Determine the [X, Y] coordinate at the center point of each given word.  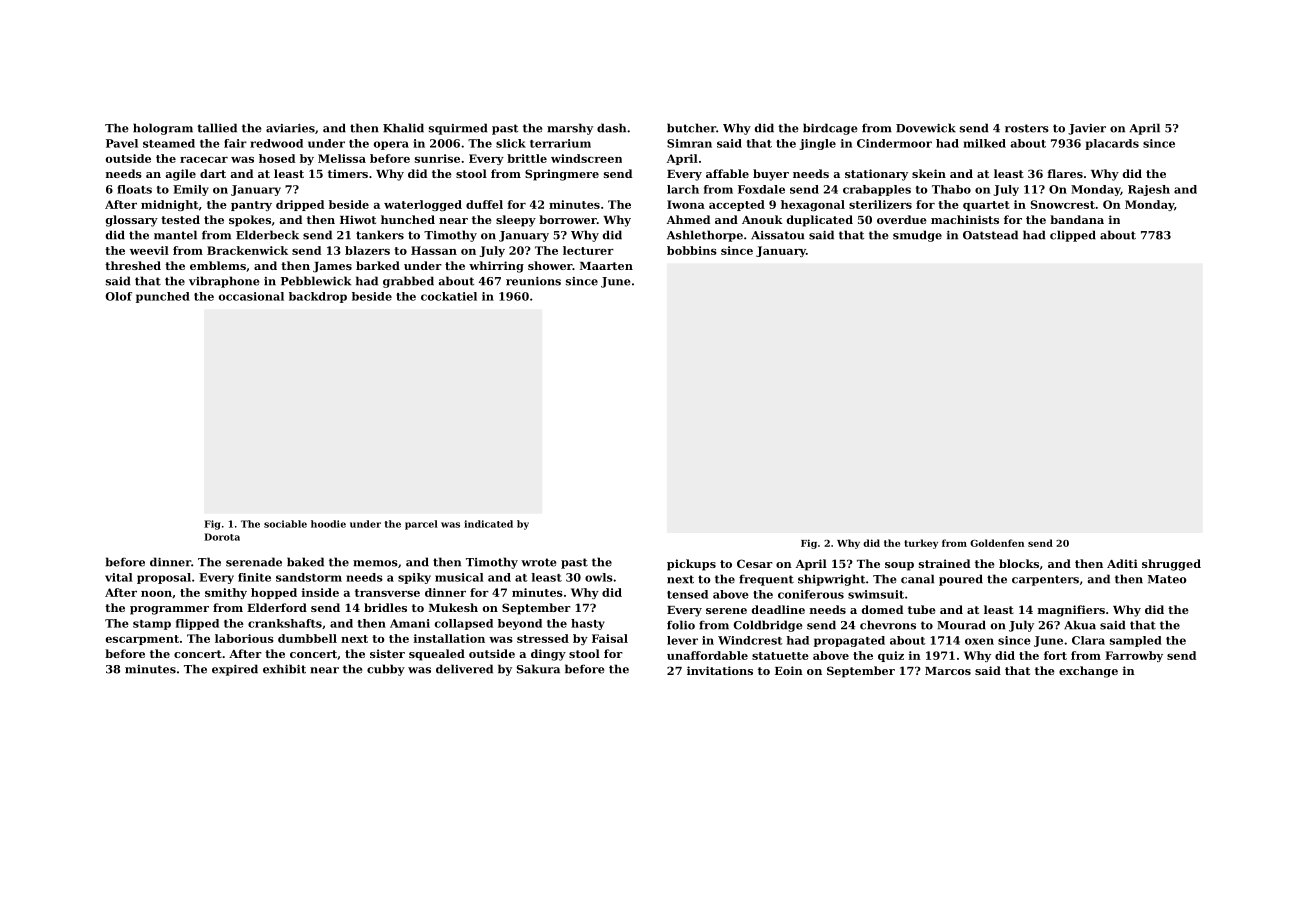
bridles [385, 607]
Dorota [222, 537]
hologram [163, 129]
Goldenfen [997, 543]
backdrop [318, 297]
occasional [251, 296]
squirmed [458, 129]
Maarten [606, 266]
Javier [1087, 129]
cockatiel [449, 296]
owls [599, 577]
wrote [538, 562]
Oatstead [990, 235]
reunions [533, 281]
